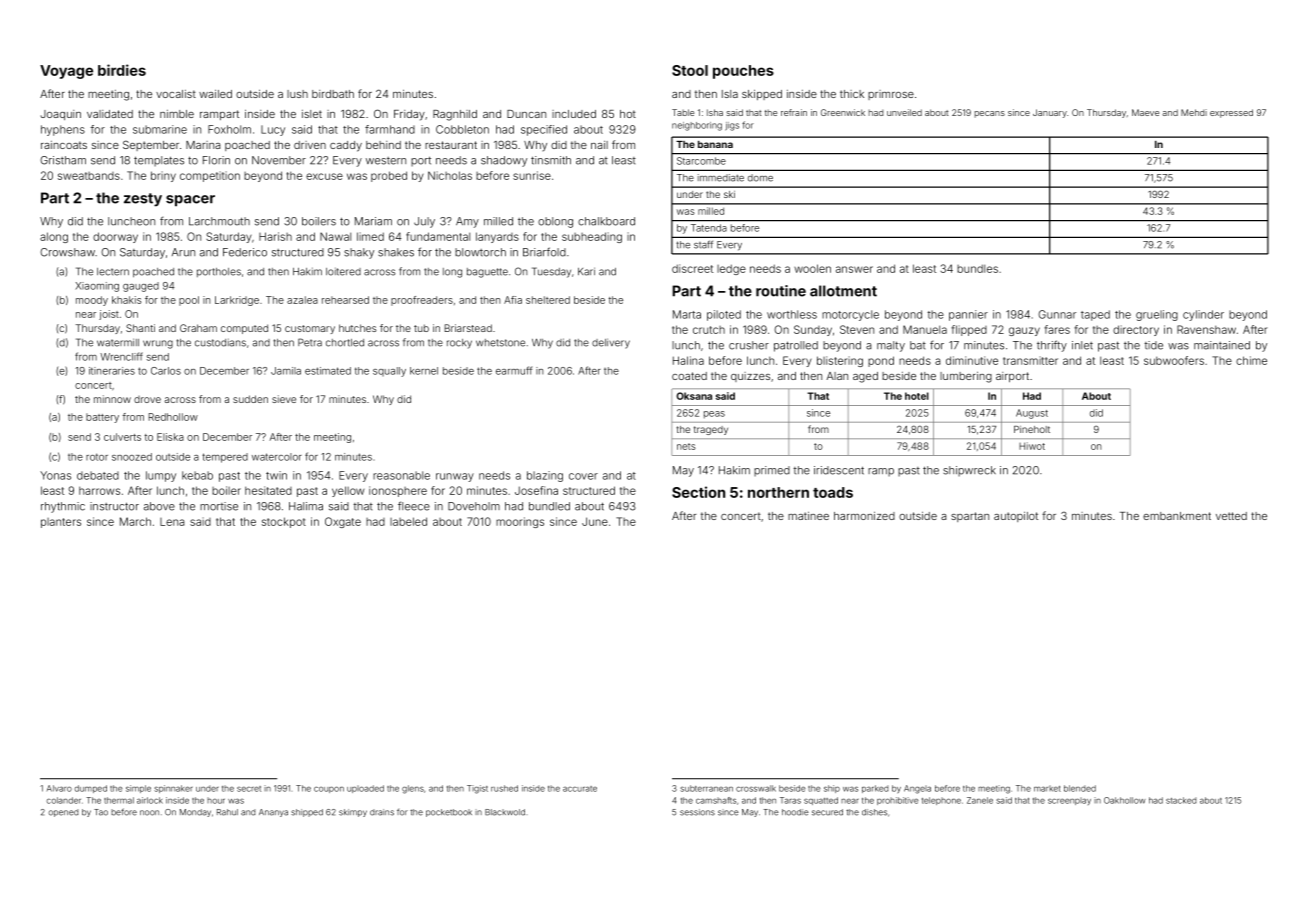 This screenshot has height=924, width=1308. Describe the element at coordinates (1032, 429) in the screenshot. I see `Pineholt` at that location.
